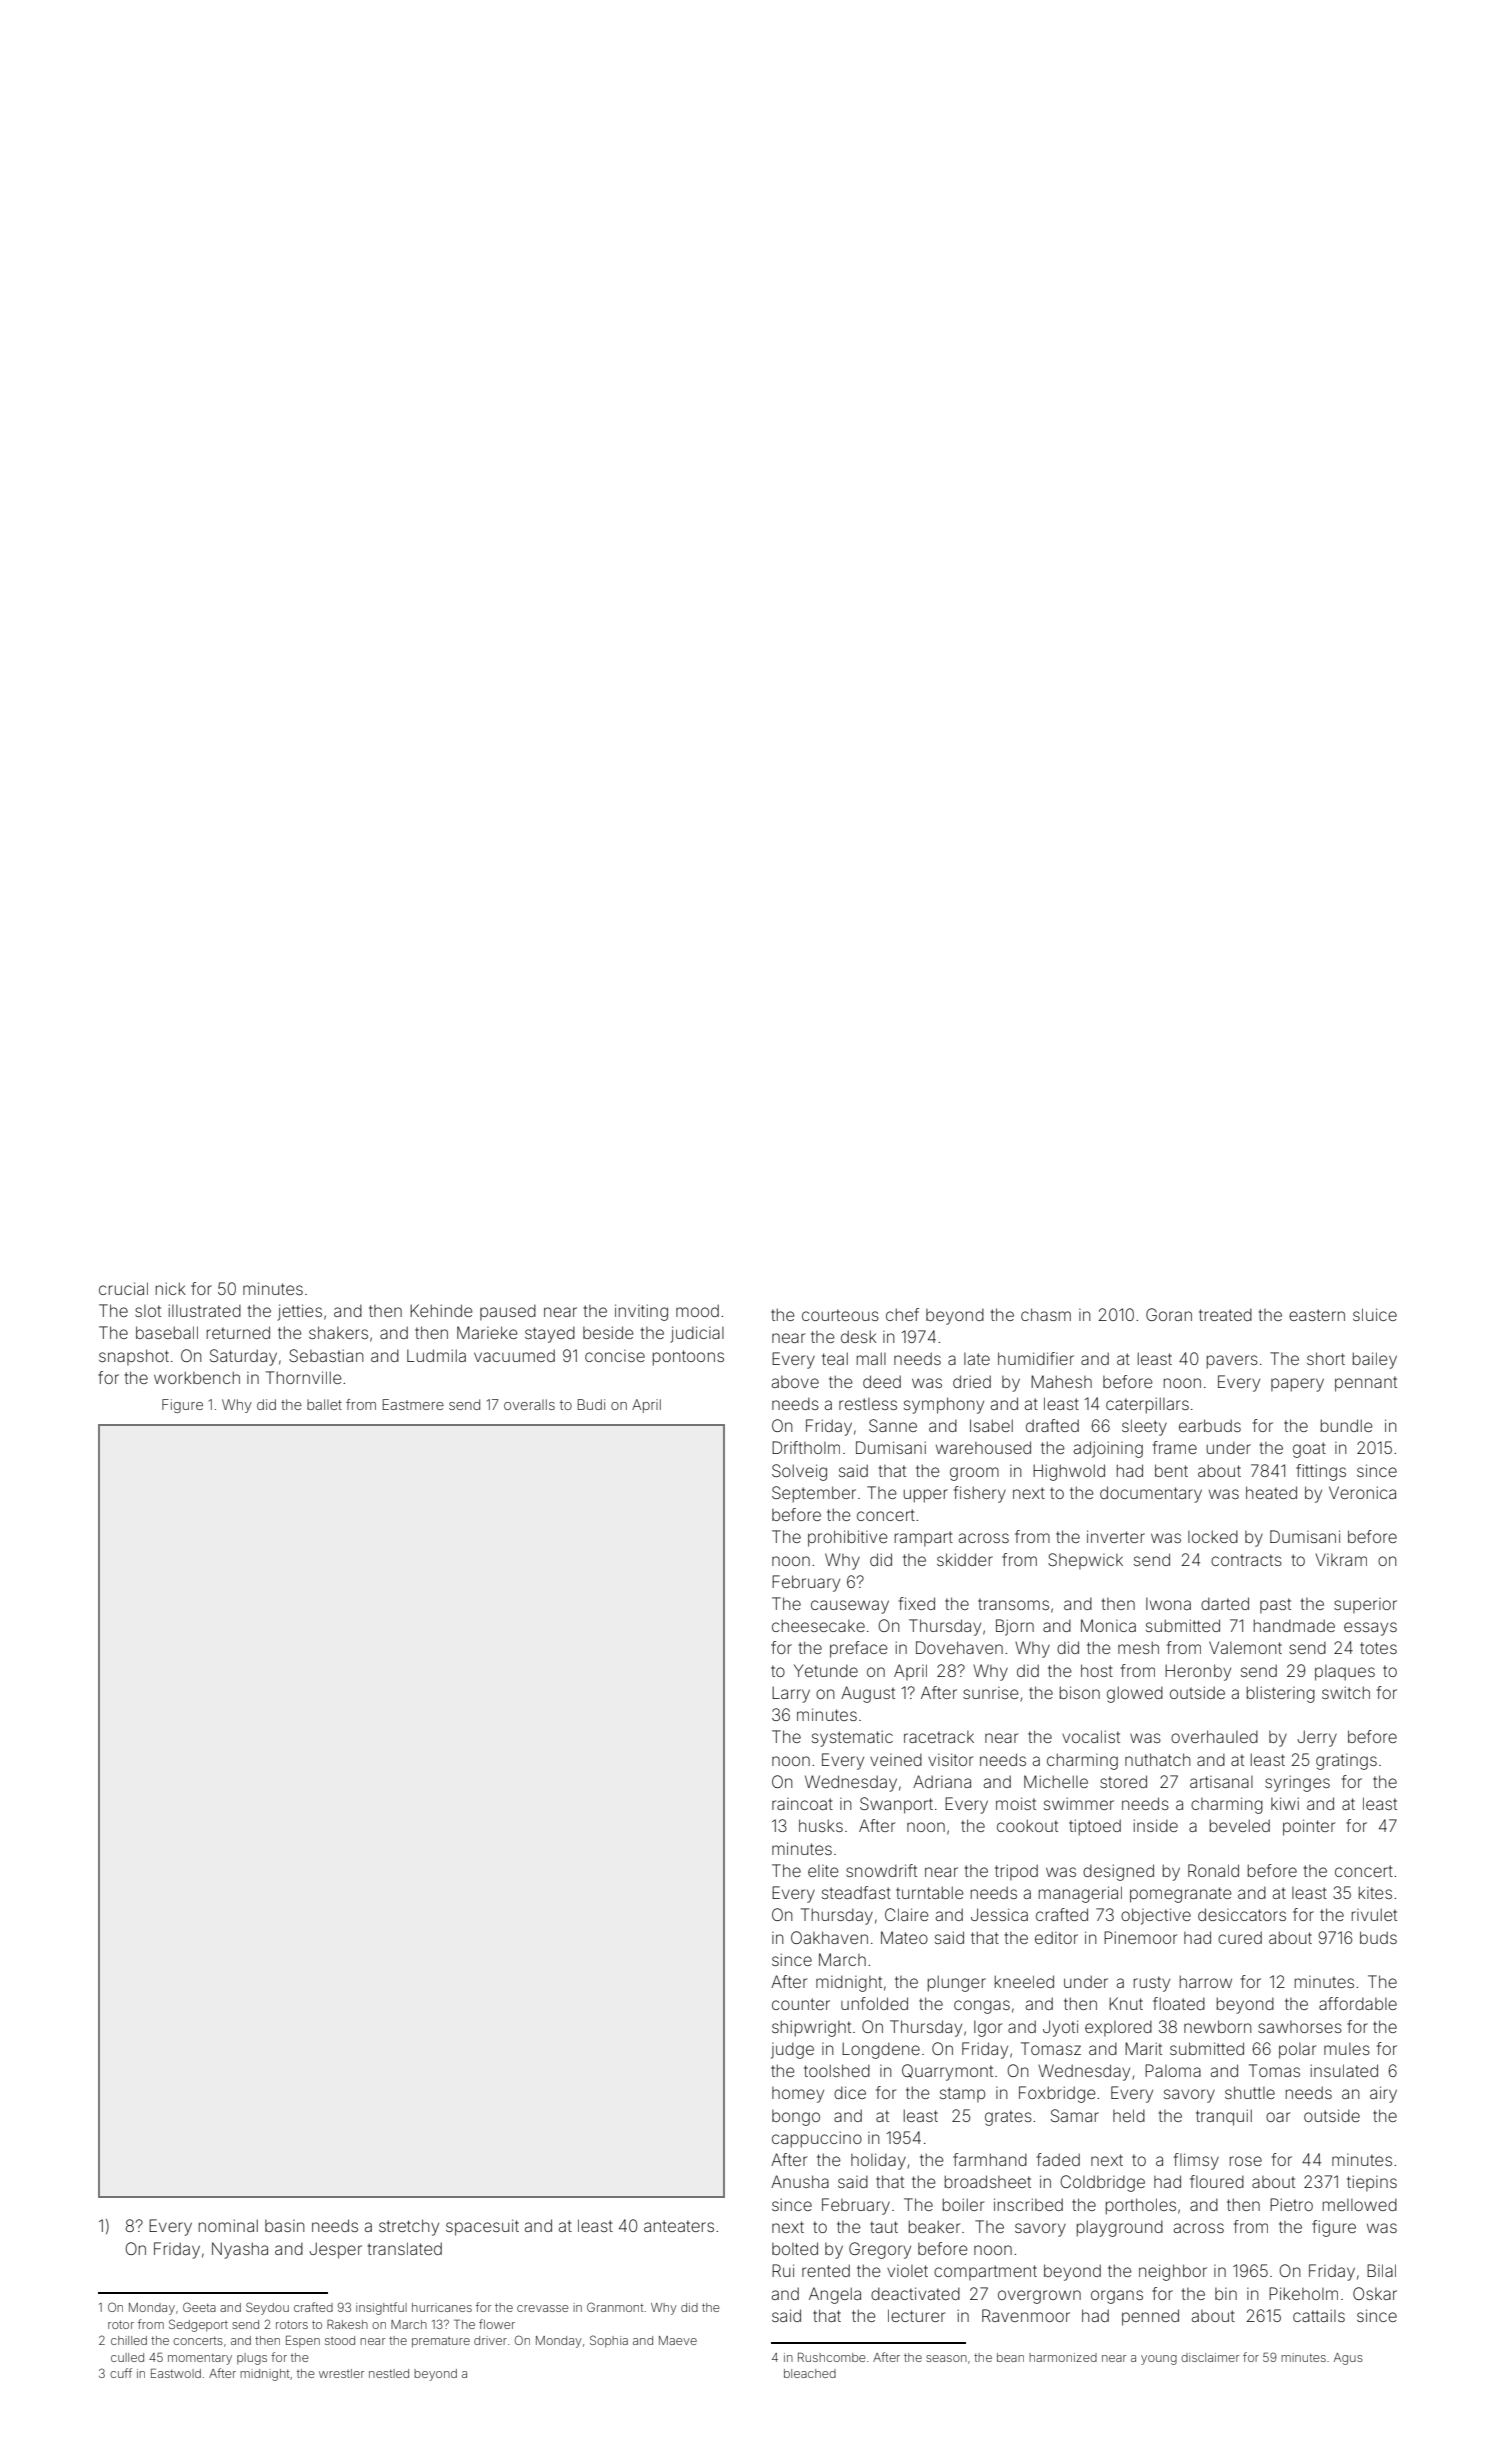  Describe the element at coordinates (1375, 1314) in the screenshot. I see `sluice` at that location.
